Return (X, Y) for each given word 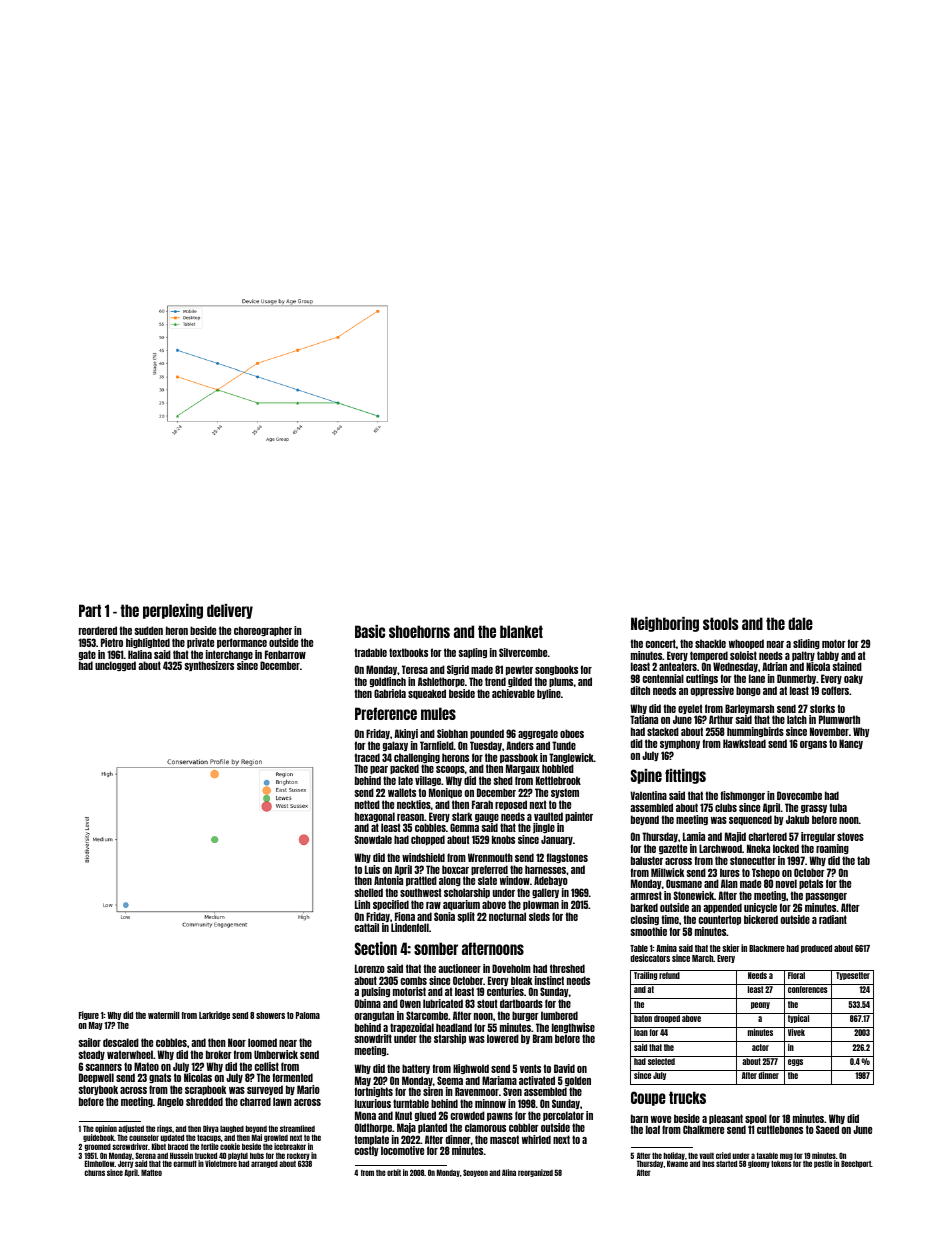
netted (367, 804)
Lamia (694, 836)
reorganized (535, 1173)
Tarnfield (437, 745)
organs (813, 745)
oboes (572, 733)
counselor (144, 1137)
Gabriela (390, 693)
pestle (823, 1164)
